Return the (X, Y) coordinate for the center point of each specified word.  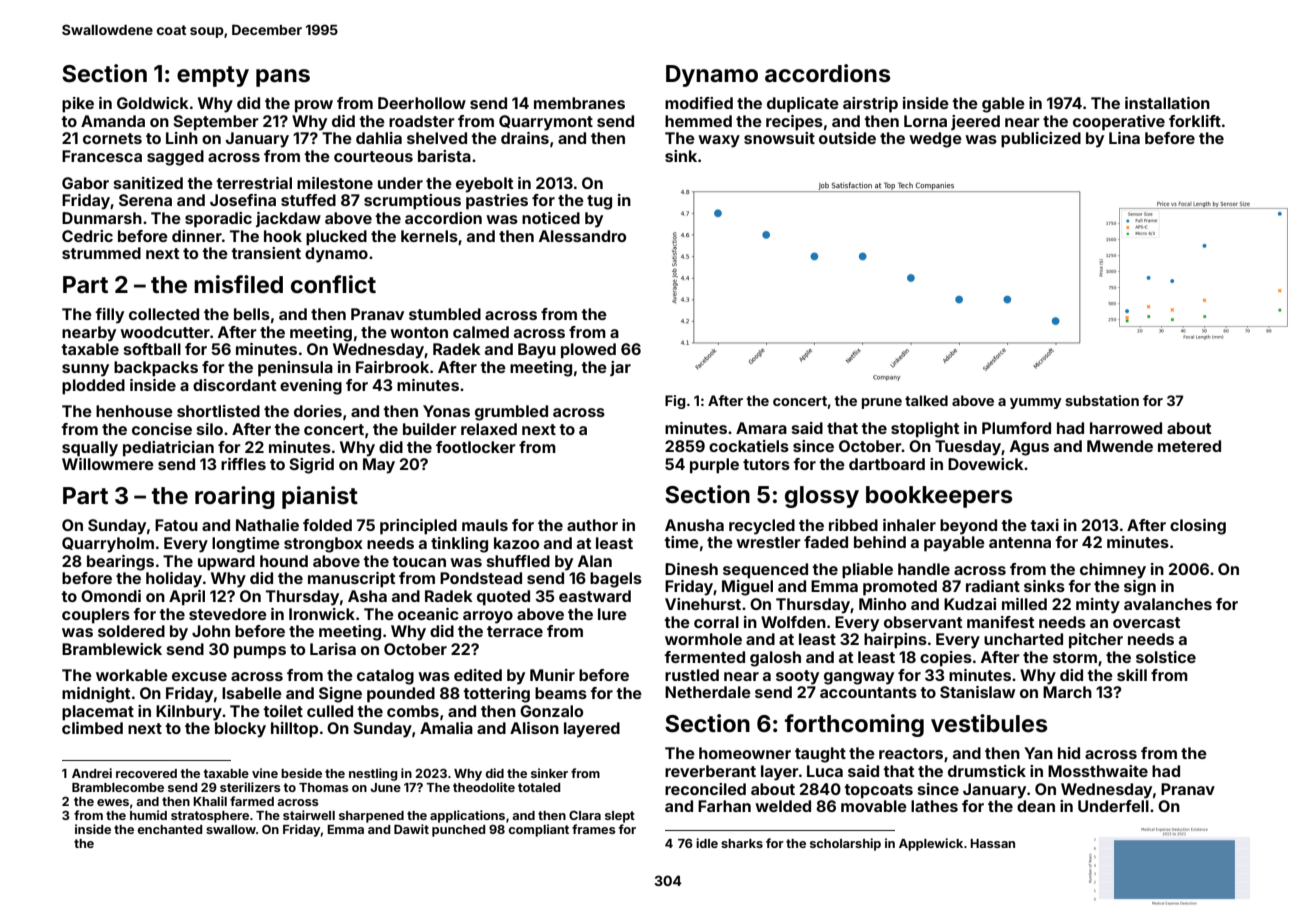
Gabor (85, 183)
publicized (1041, 140)
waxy (719, 141)
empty (213, 76)
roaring (235, 497)
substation (1102, 400)
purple (714, 466)
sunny (85, 370)
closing (1198, 527)
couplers (96, 616)
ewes (113, 802)
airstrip (870, 105)
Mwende (1120, 446)
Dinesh (691, 569)
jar (620, 368)
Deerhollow (422, 103)
